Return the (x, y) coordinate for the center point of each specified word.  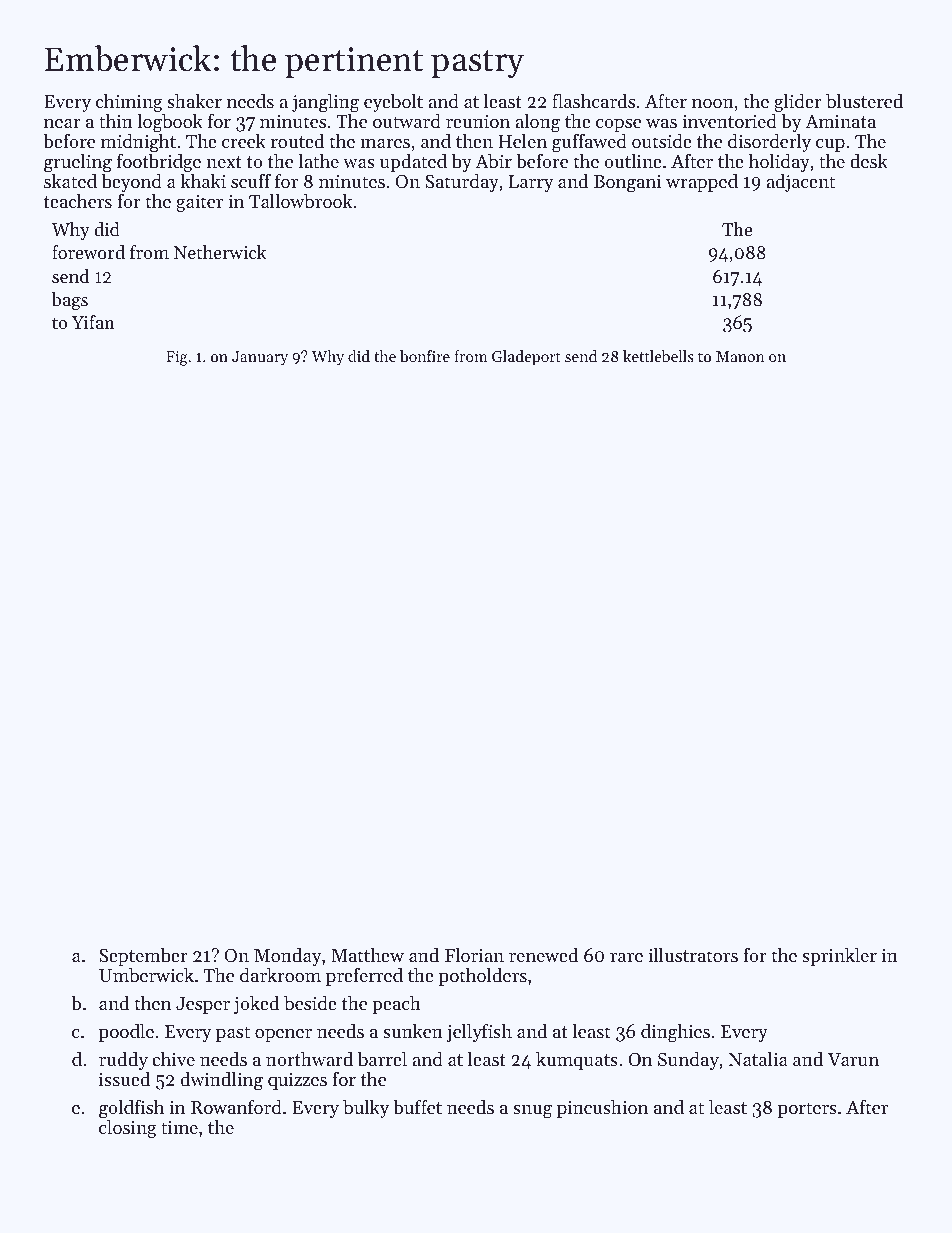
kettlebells (658, 356)
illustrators (693, 955)
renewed (543, 955)
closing (128, 1129)
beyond (131, 183)
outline (633, 161)
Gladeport (526, 358)
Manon (740, 356)
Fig (177, 358)
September (143, 957)
